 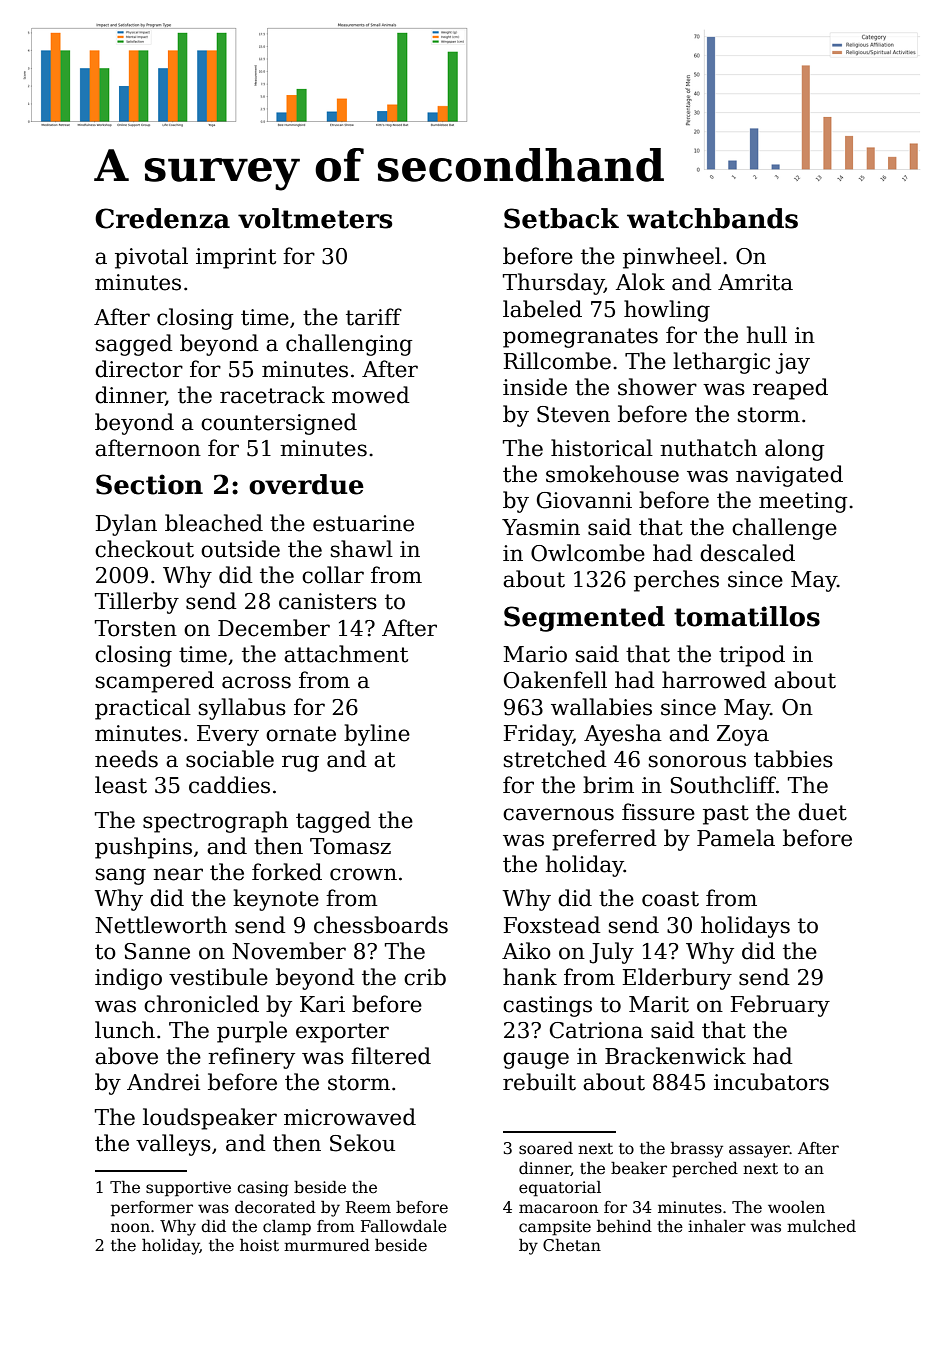 What do you see at coordinates (240, 549) in the screenshot?
I see `outside` at bounding box center [240, 549].
